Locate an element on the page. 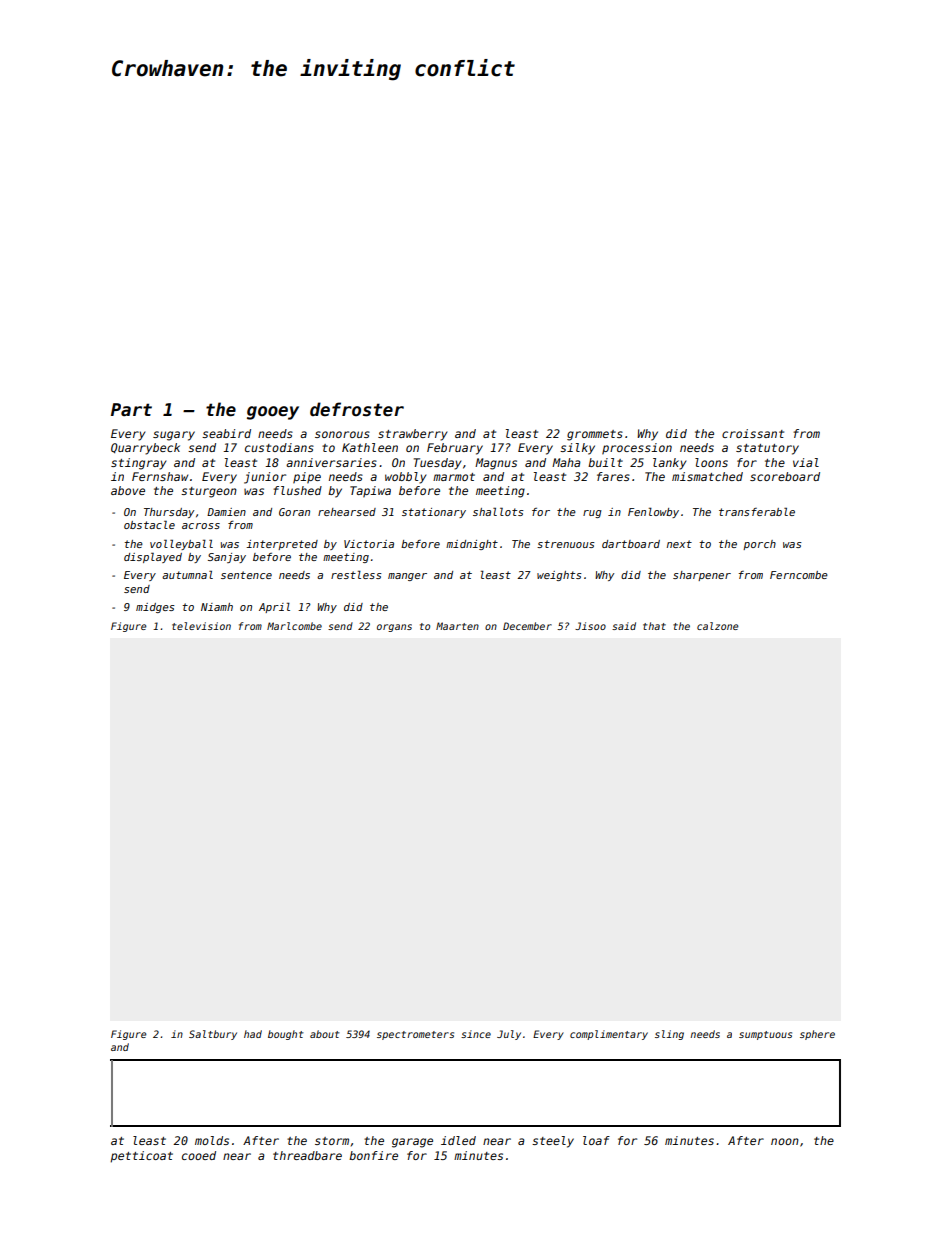 The height and width of the page is (1233, 952). idled is located at coordinates (458, 1140).
